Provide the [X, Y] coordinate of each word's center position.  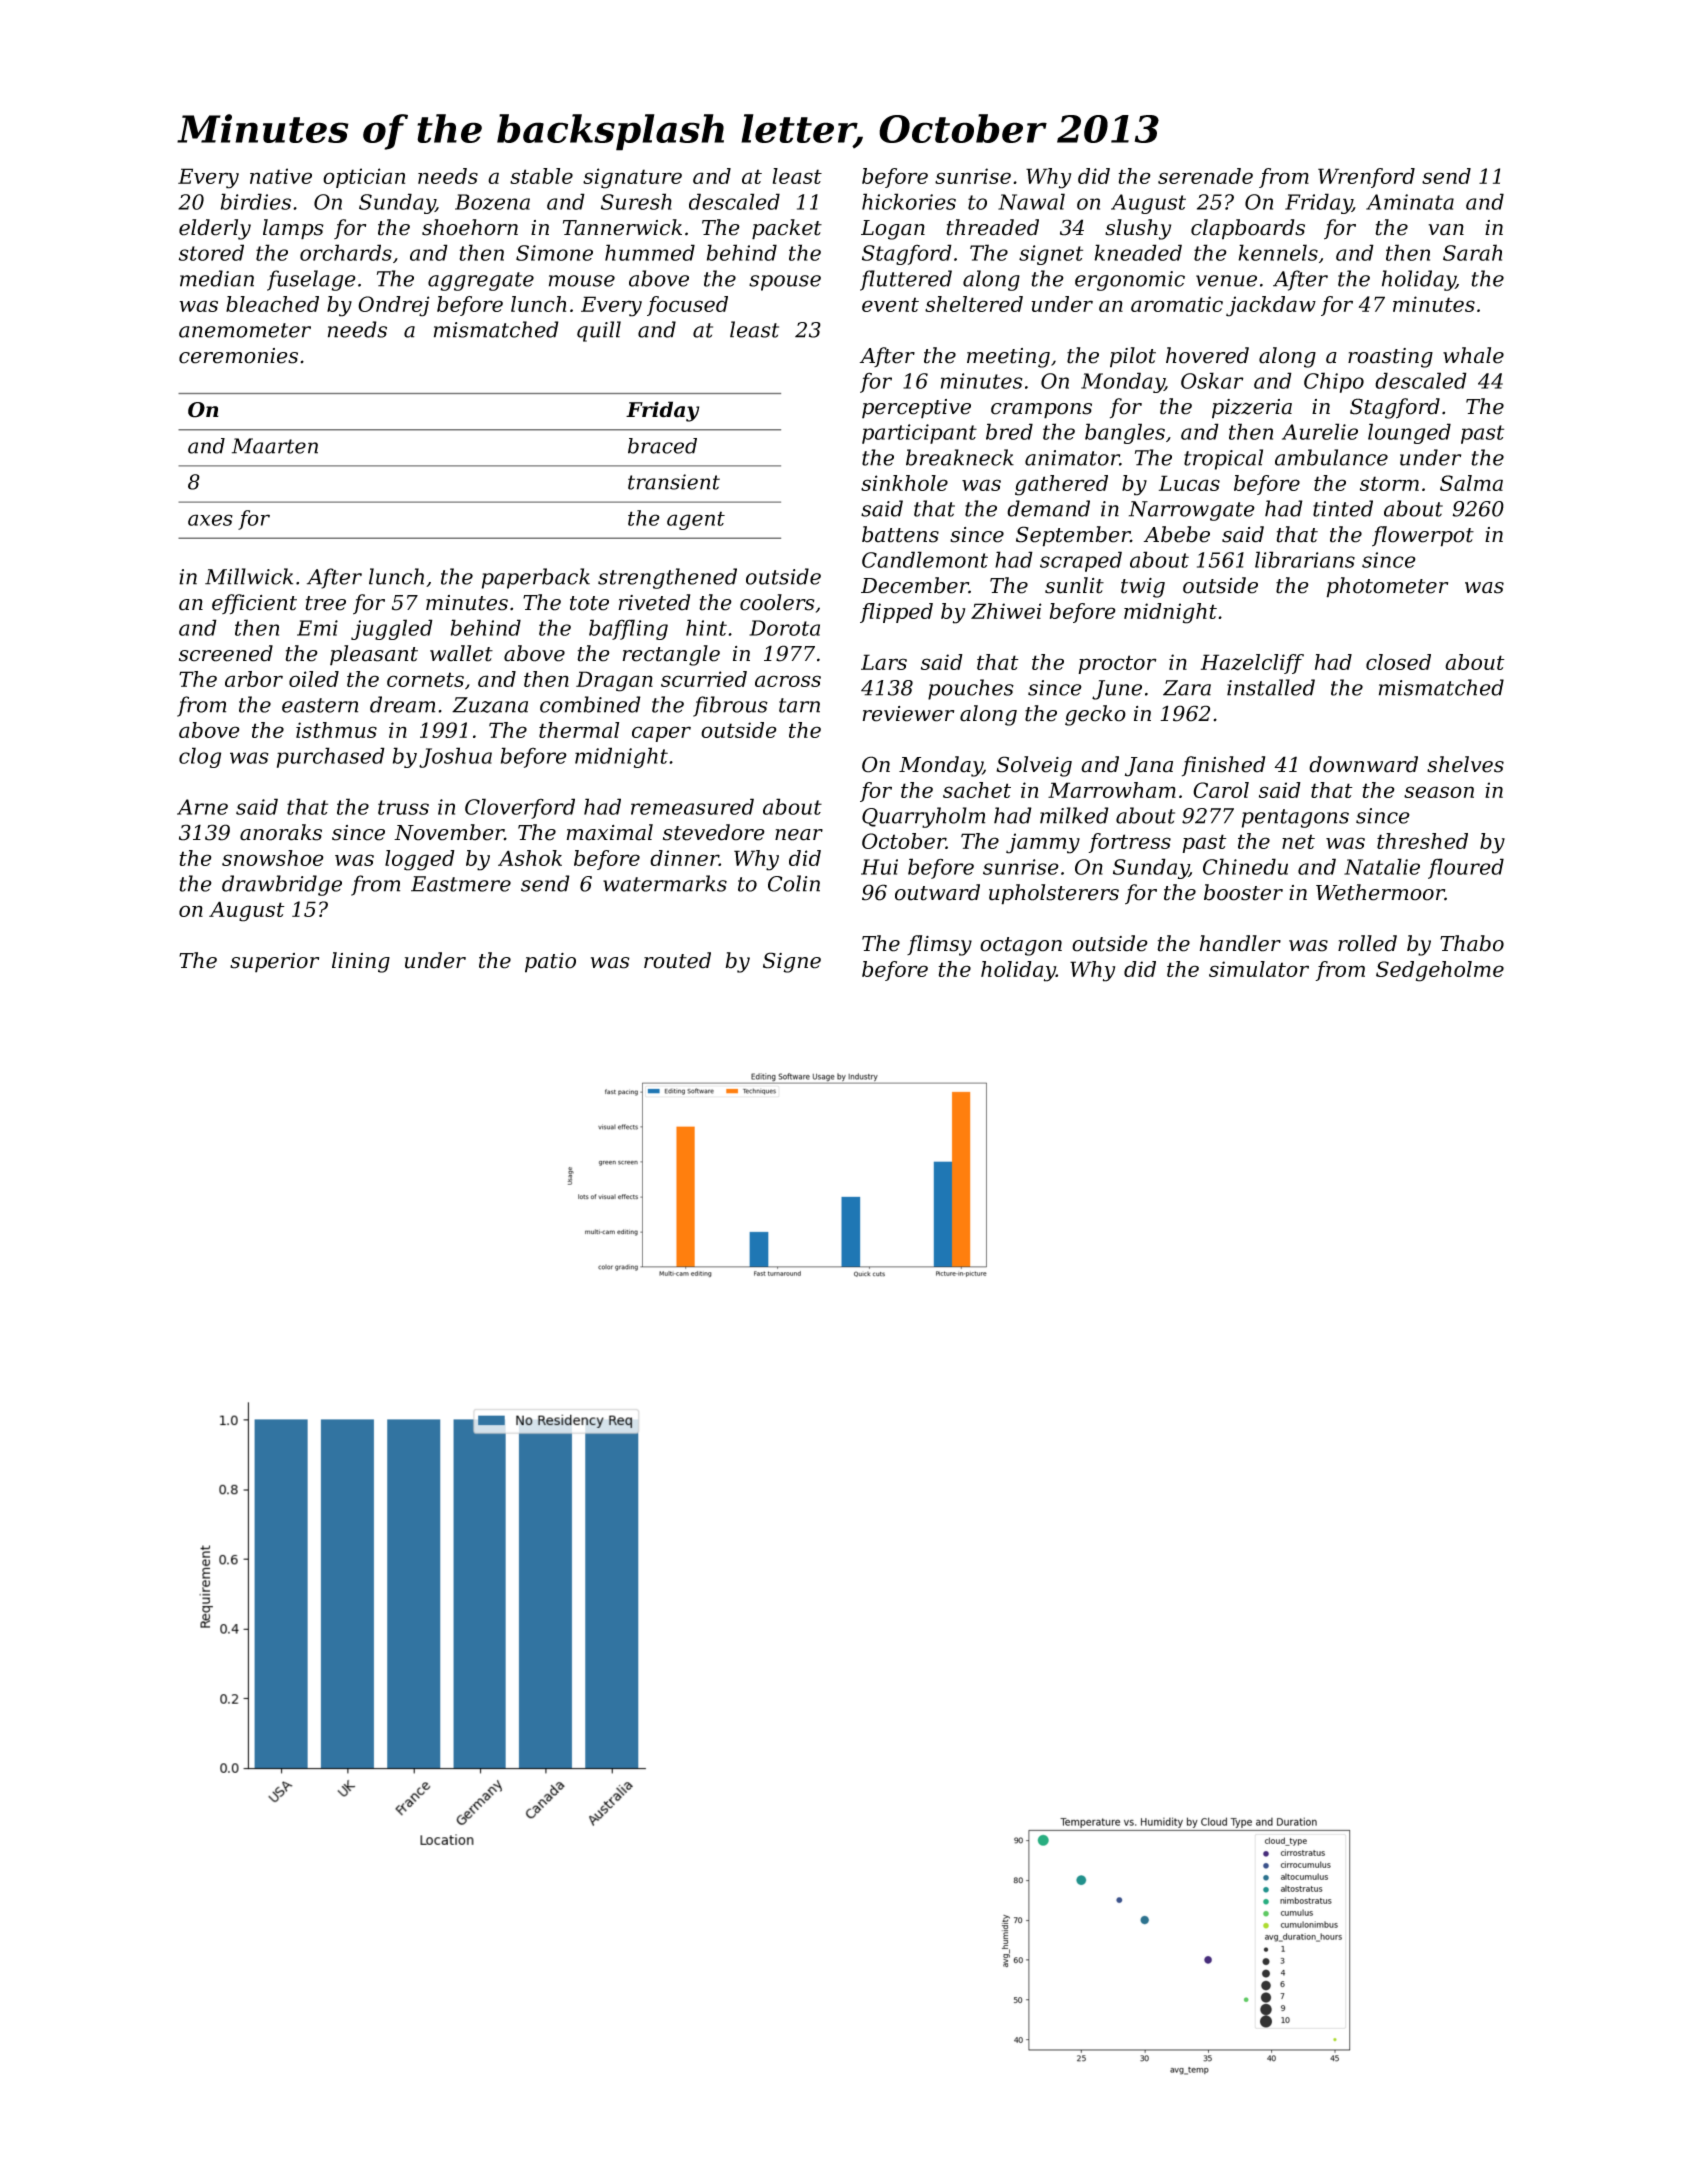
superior [274, 963]
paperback [536, 578]
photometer [1387, 587]
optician [364, 178]
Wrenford [1366, 178]
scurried [704, 679]
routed [677, 960]
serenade [1205, 176]
